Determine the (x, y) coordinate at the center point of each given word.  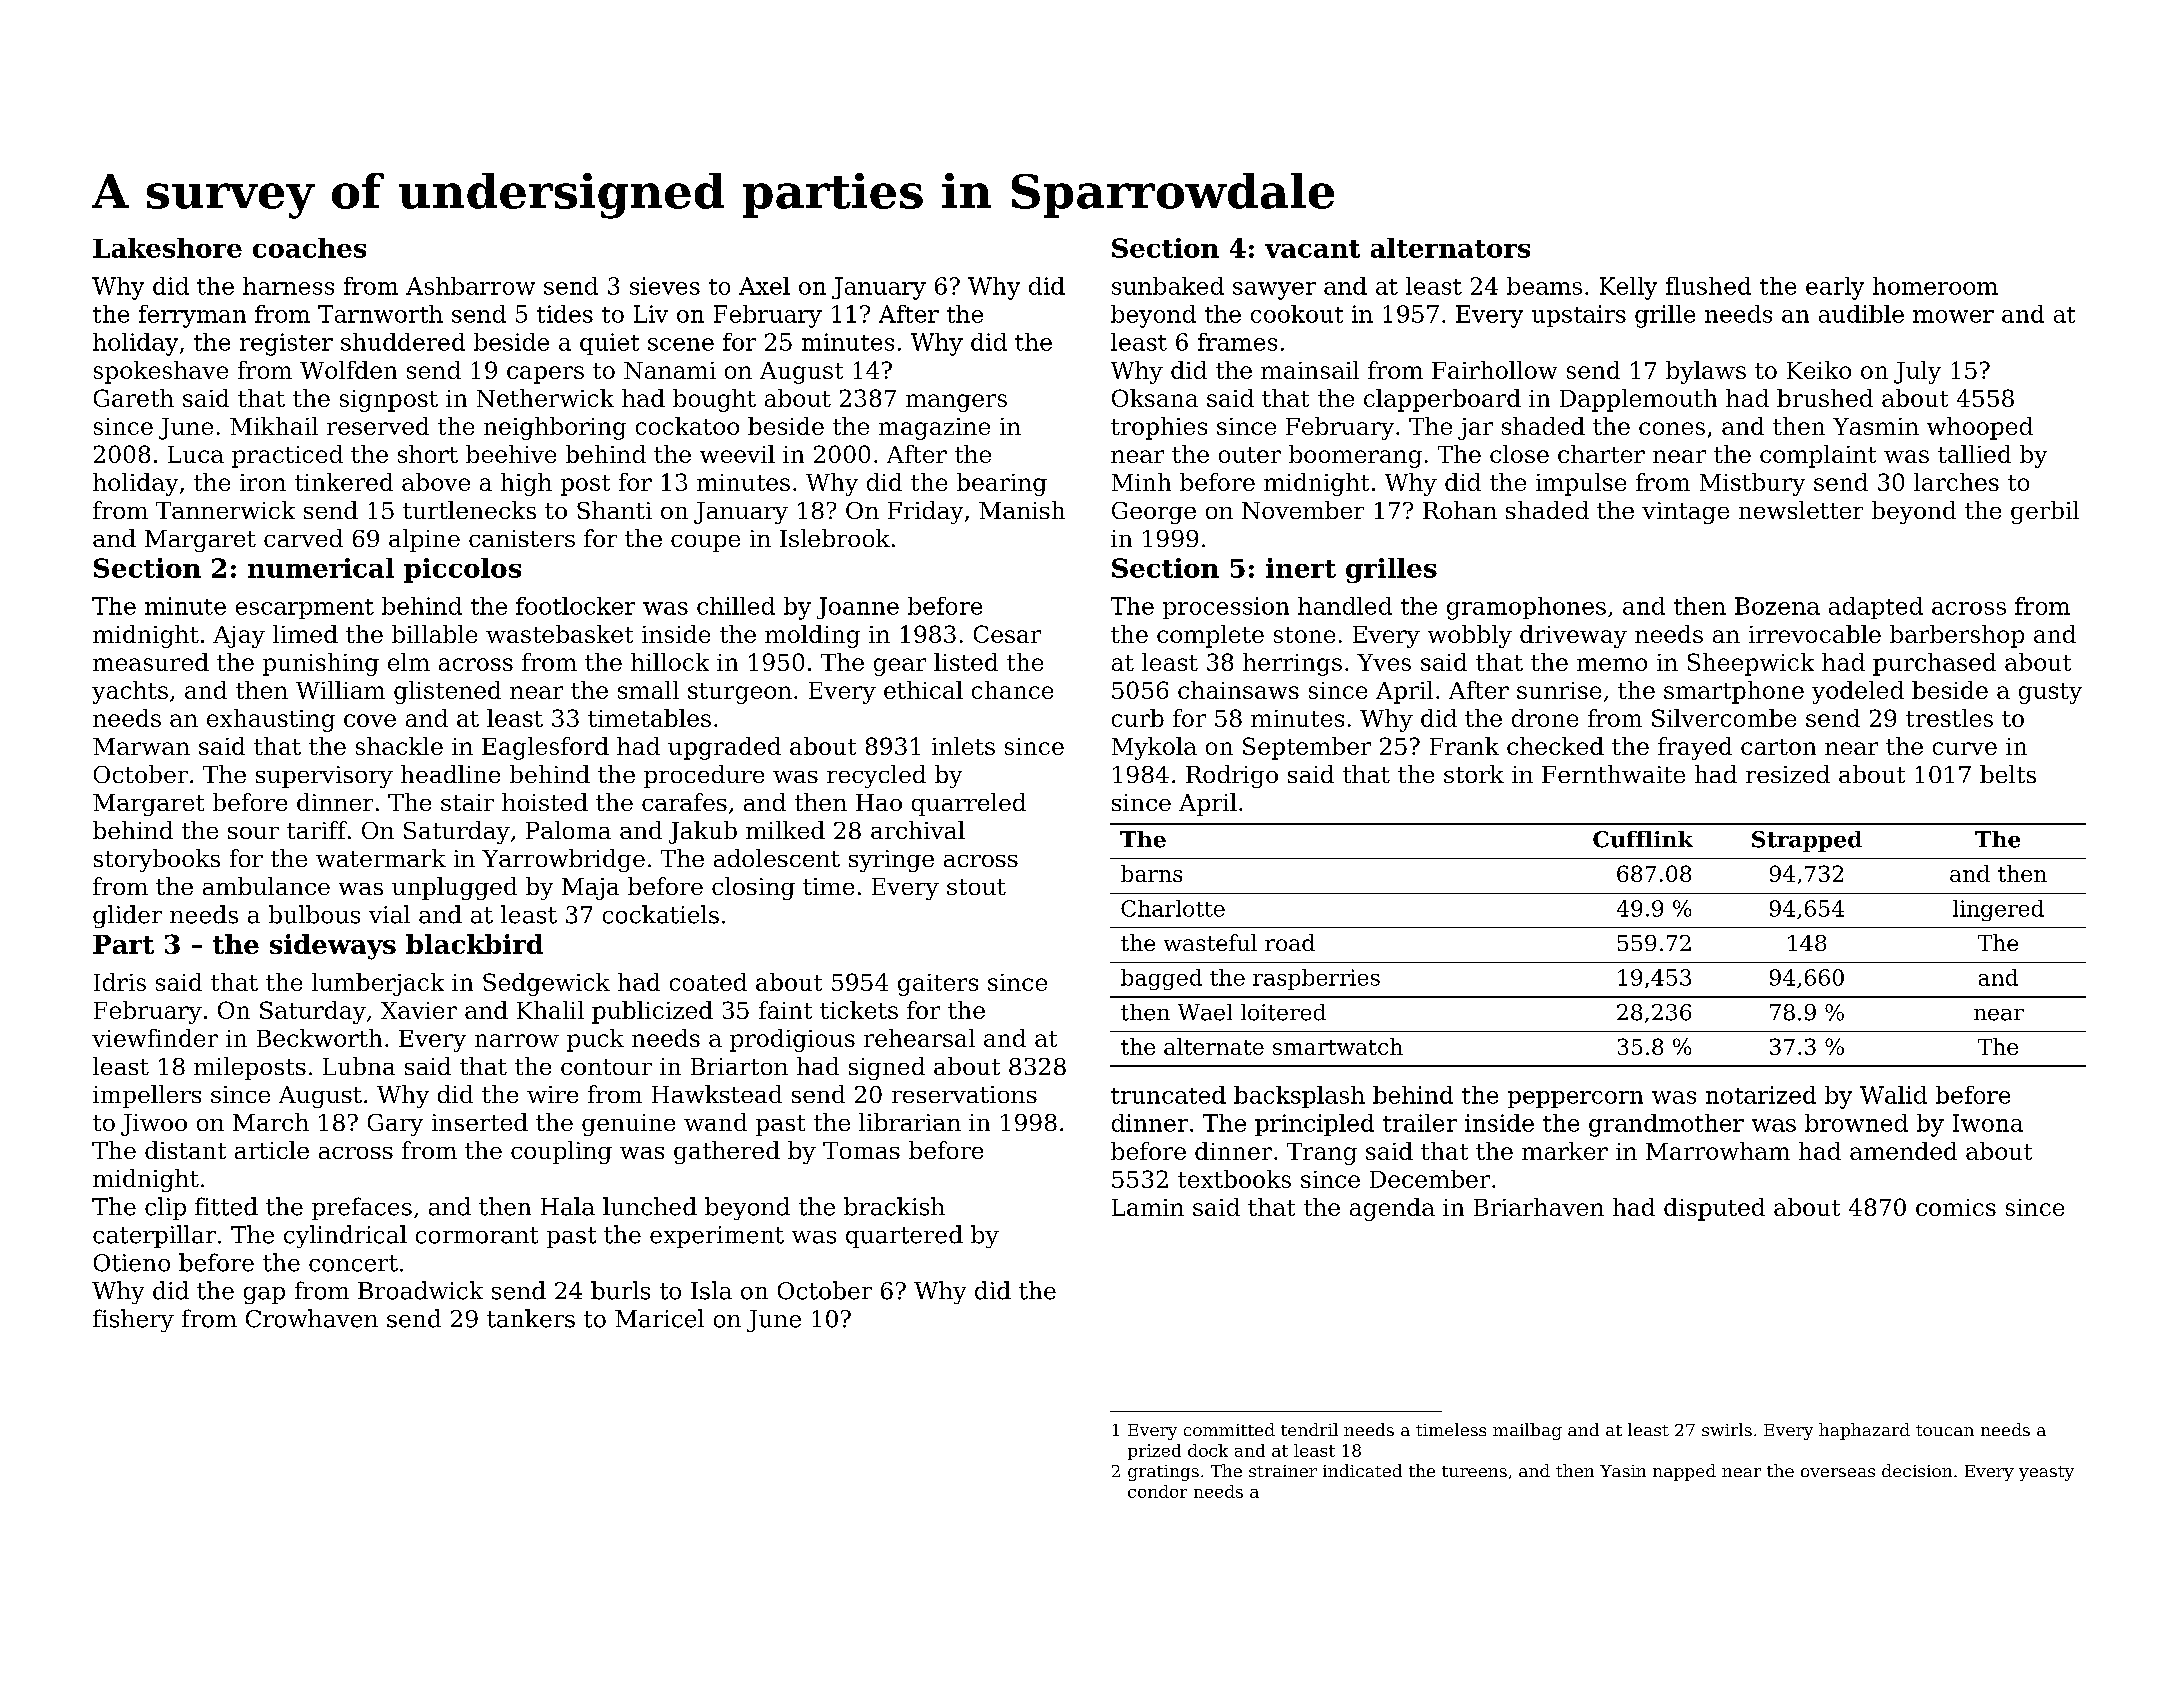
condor (1157, 1491)
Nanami (670, 370)
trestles (1949, 718)
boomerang (1355, 456)
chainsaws (1238, 690)
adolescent (777, 858)
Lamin (1148, 1207)
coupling (561, 1152)
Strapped (1807, 841)
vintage (1685, 513)
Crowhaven (312, 1318)
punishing (321, 664)
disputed (1714, 1209)
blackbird (474, 944)
